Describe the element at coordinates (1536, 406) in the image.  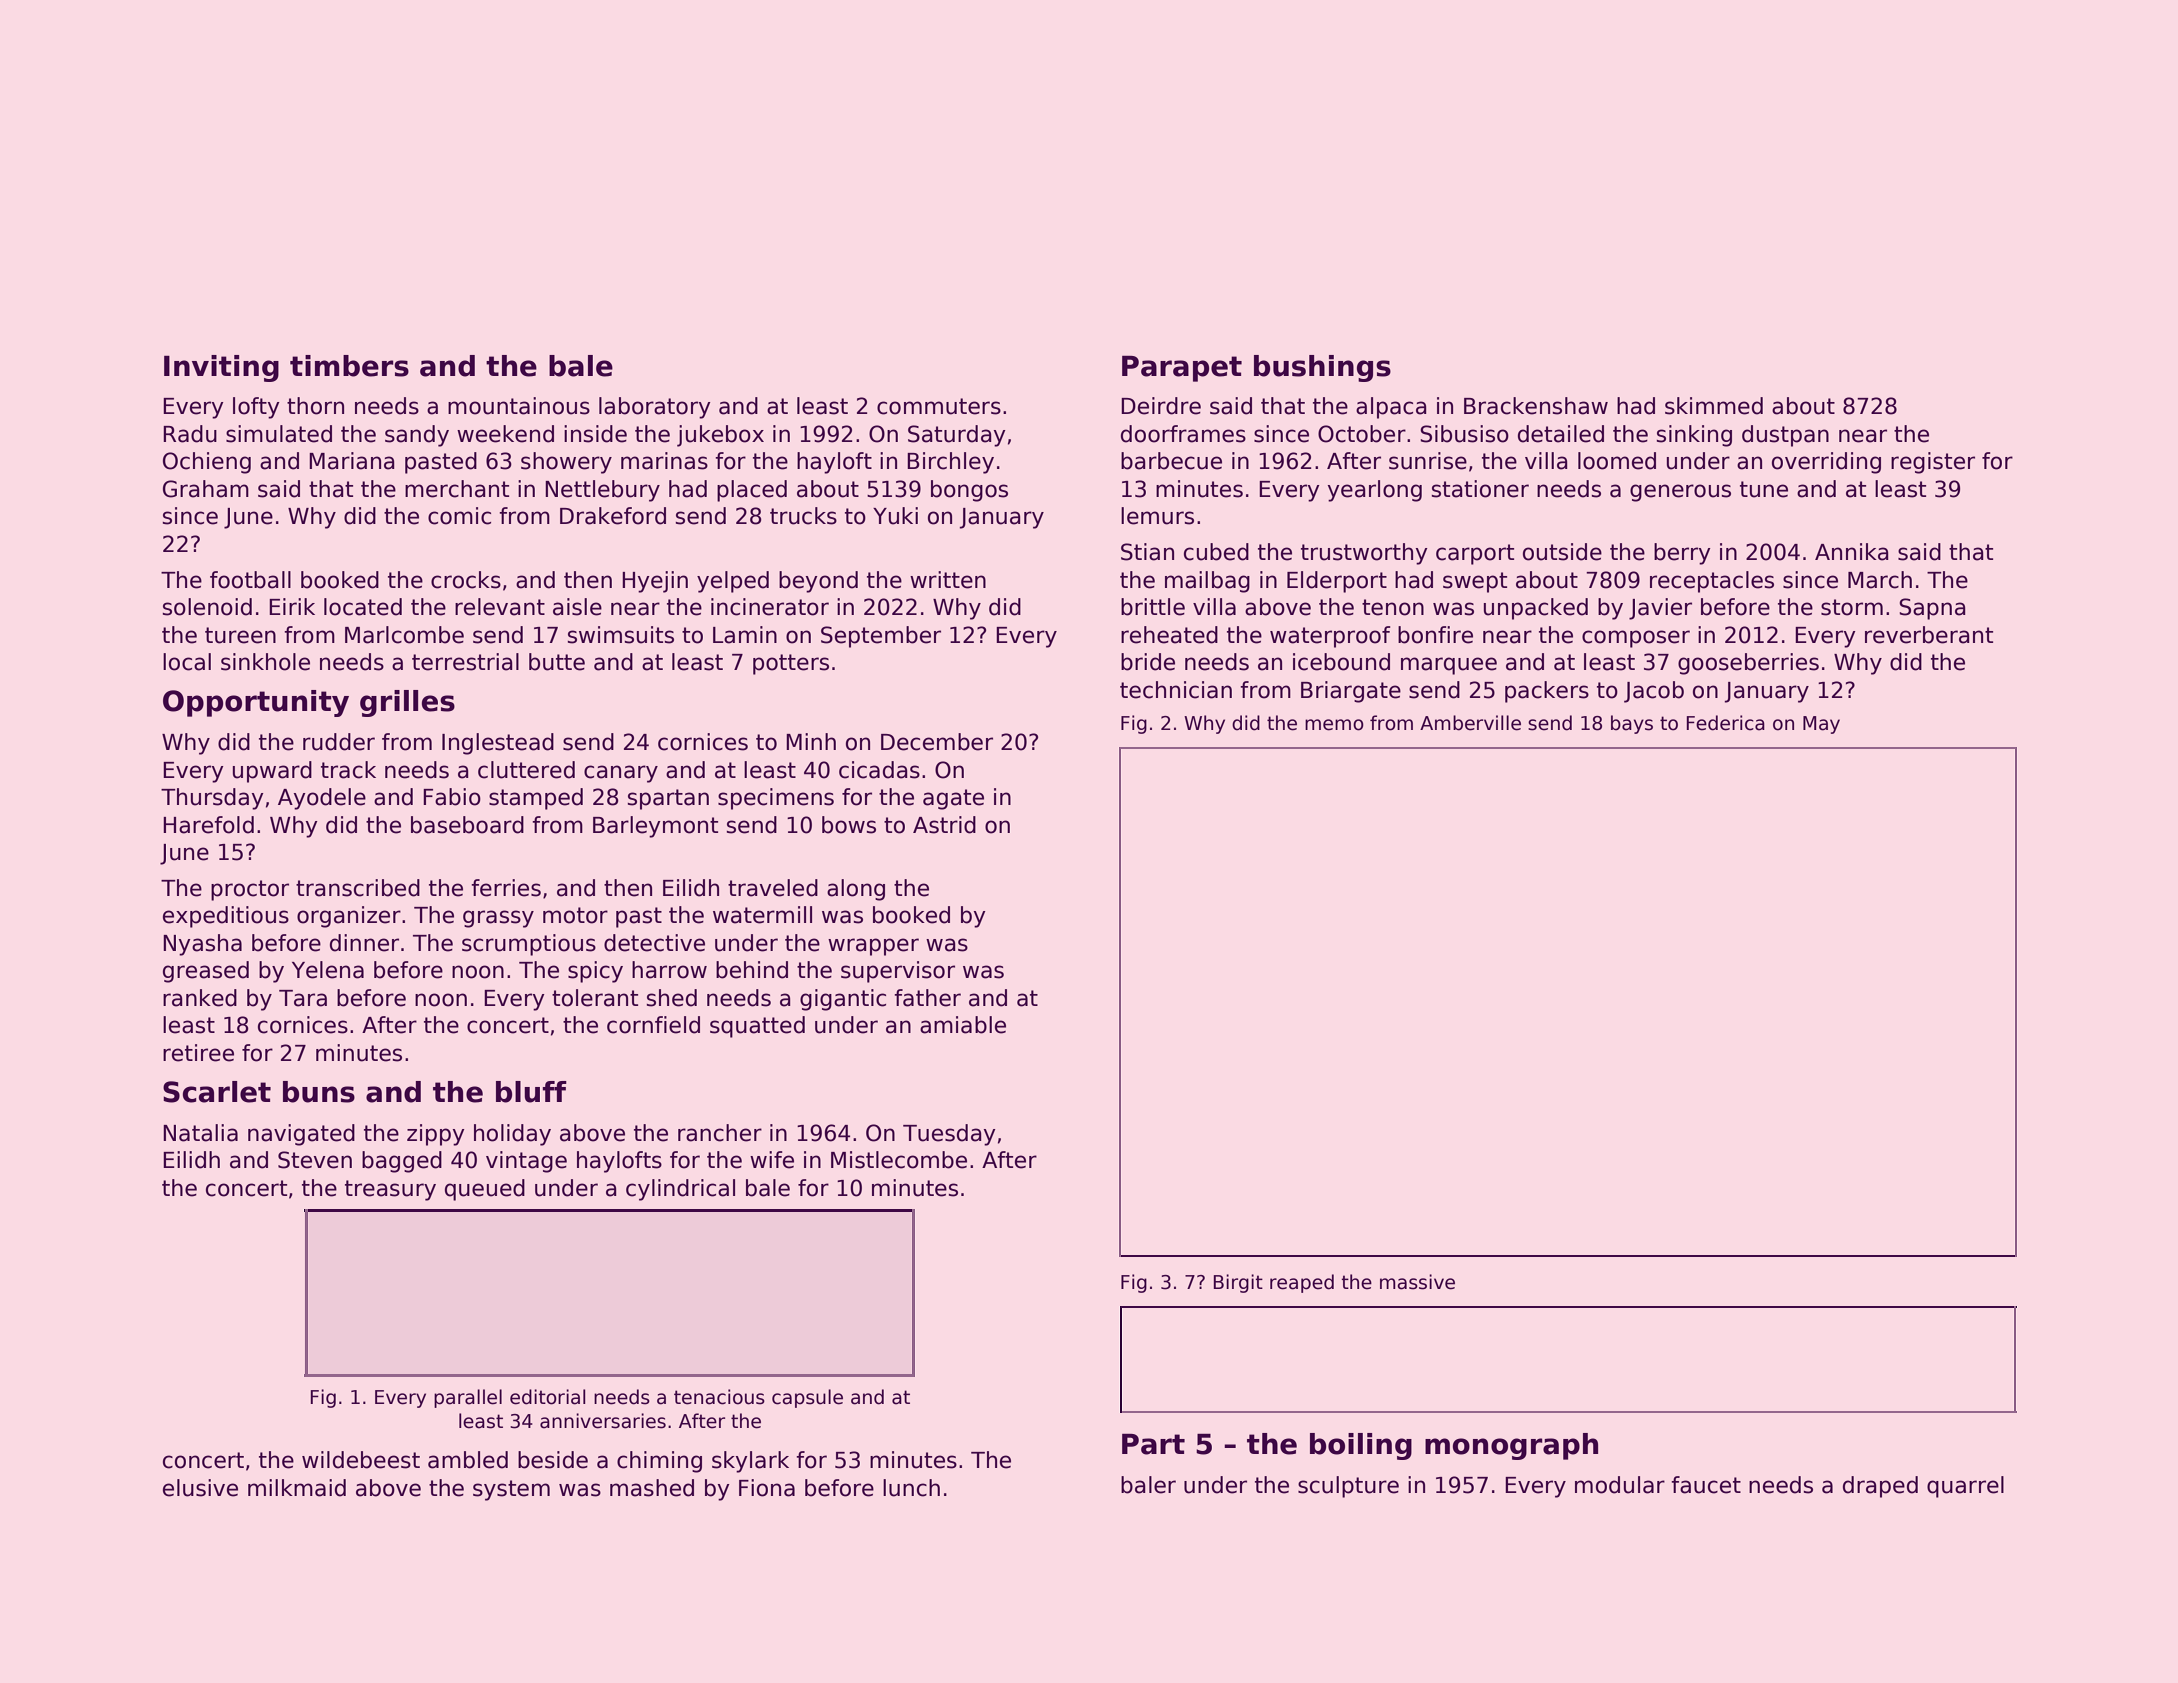
I see `Brackenshaw` at that location.
